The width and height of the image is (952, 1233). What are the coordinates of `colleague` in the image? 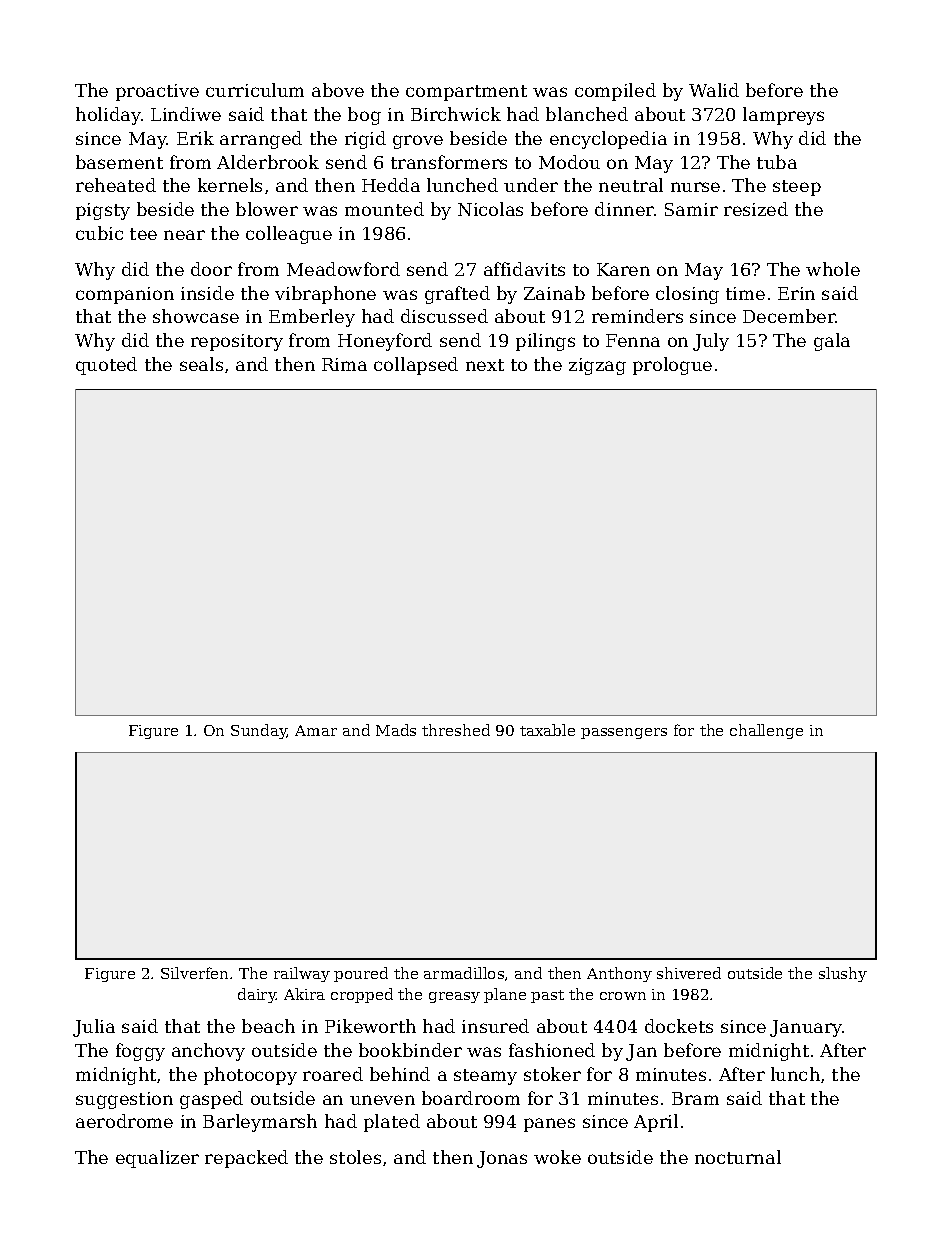 It's located at (289, 235).
